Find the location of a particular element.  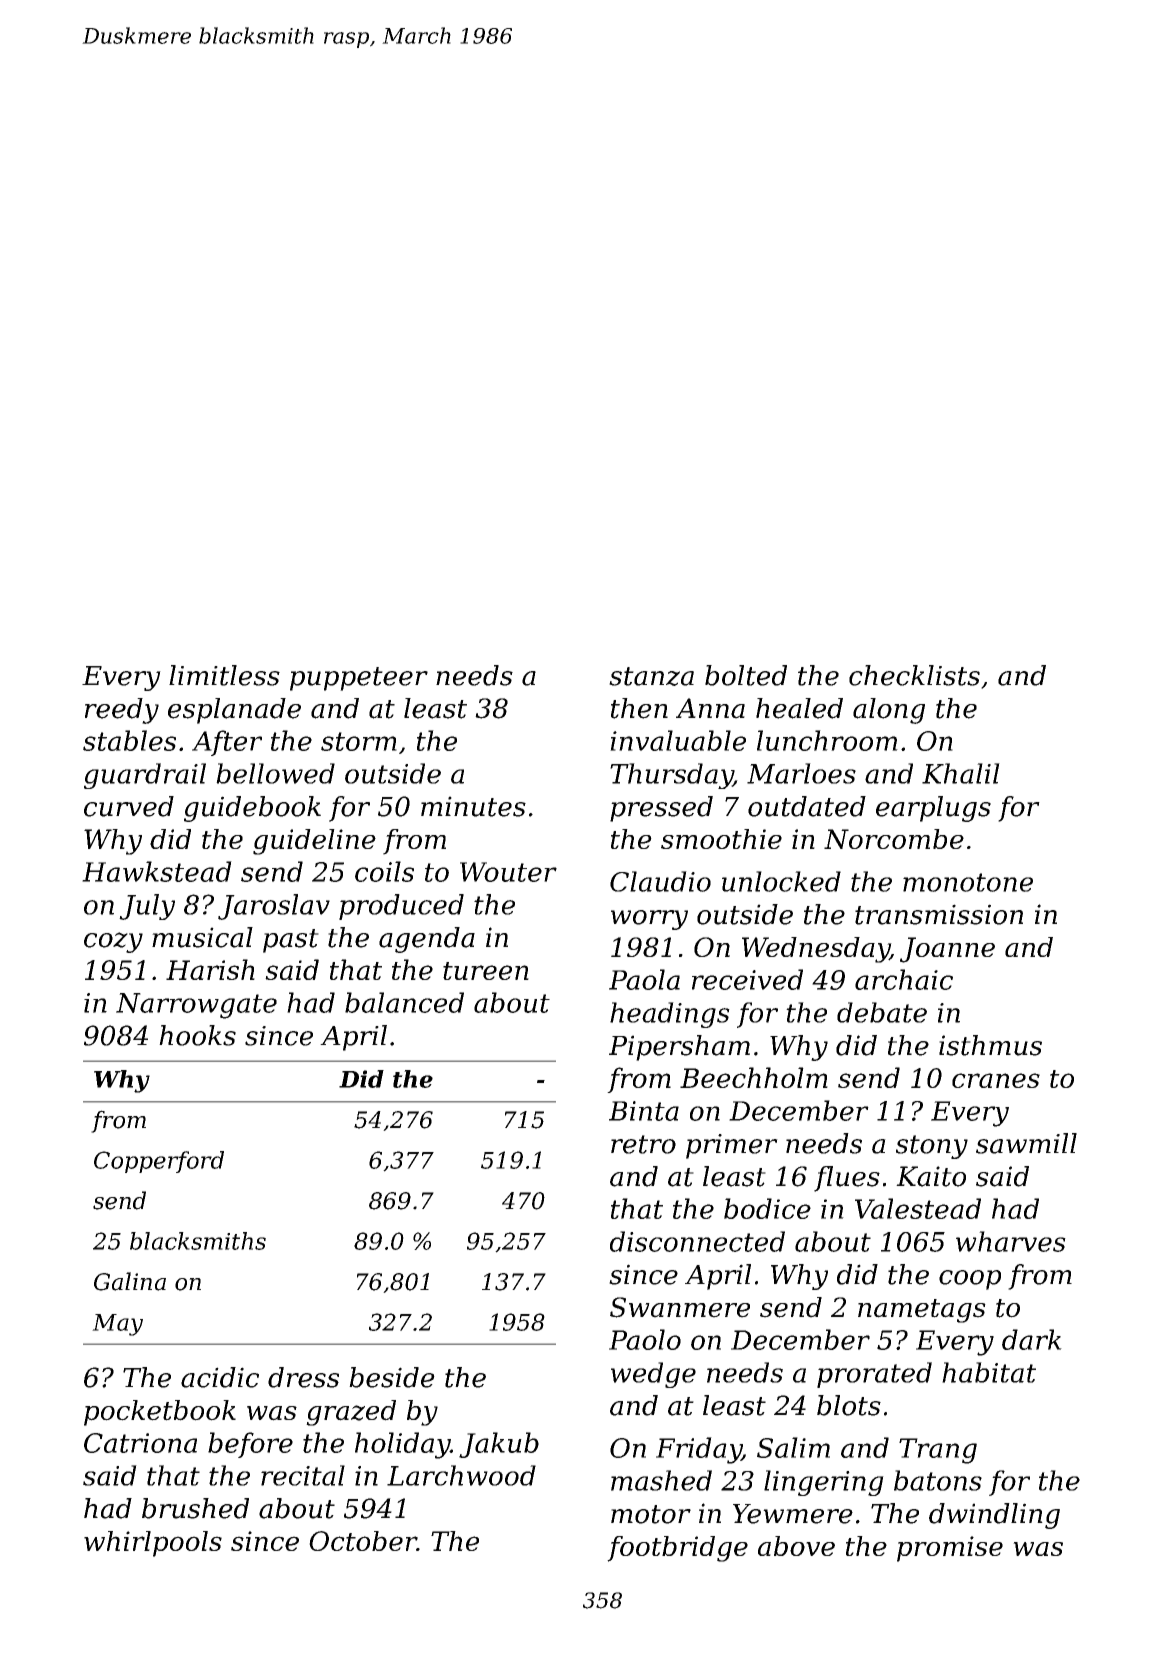

coop is located at coordinates (970, 1280).
